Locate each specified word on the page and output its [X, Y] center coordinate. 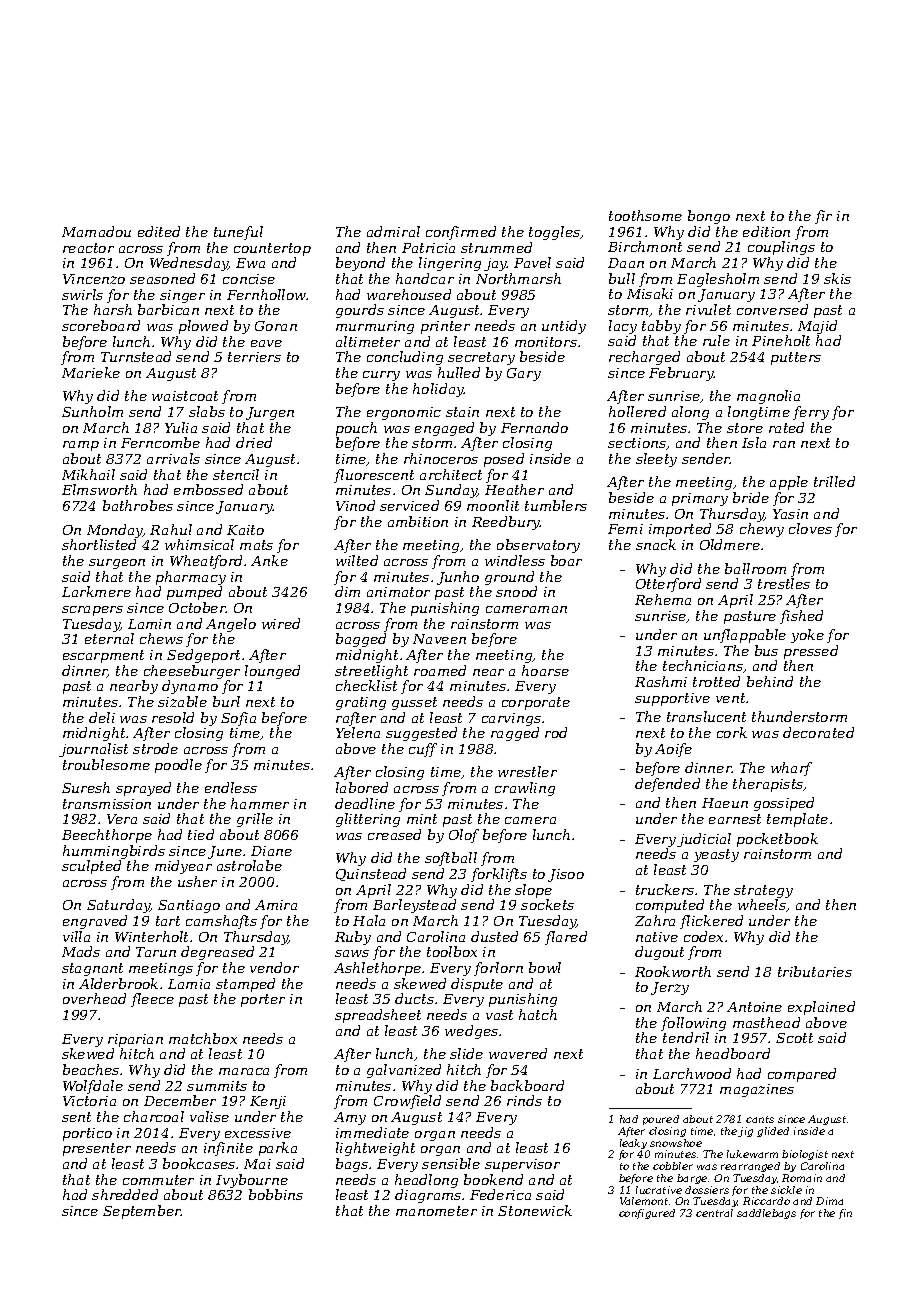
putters [796, 358]
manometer [436, 1211]
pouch [356, 429]
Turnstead [136, 356]
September [142, 1212]
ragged [515, 734]
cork [732, 732]
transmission [107, 804]
